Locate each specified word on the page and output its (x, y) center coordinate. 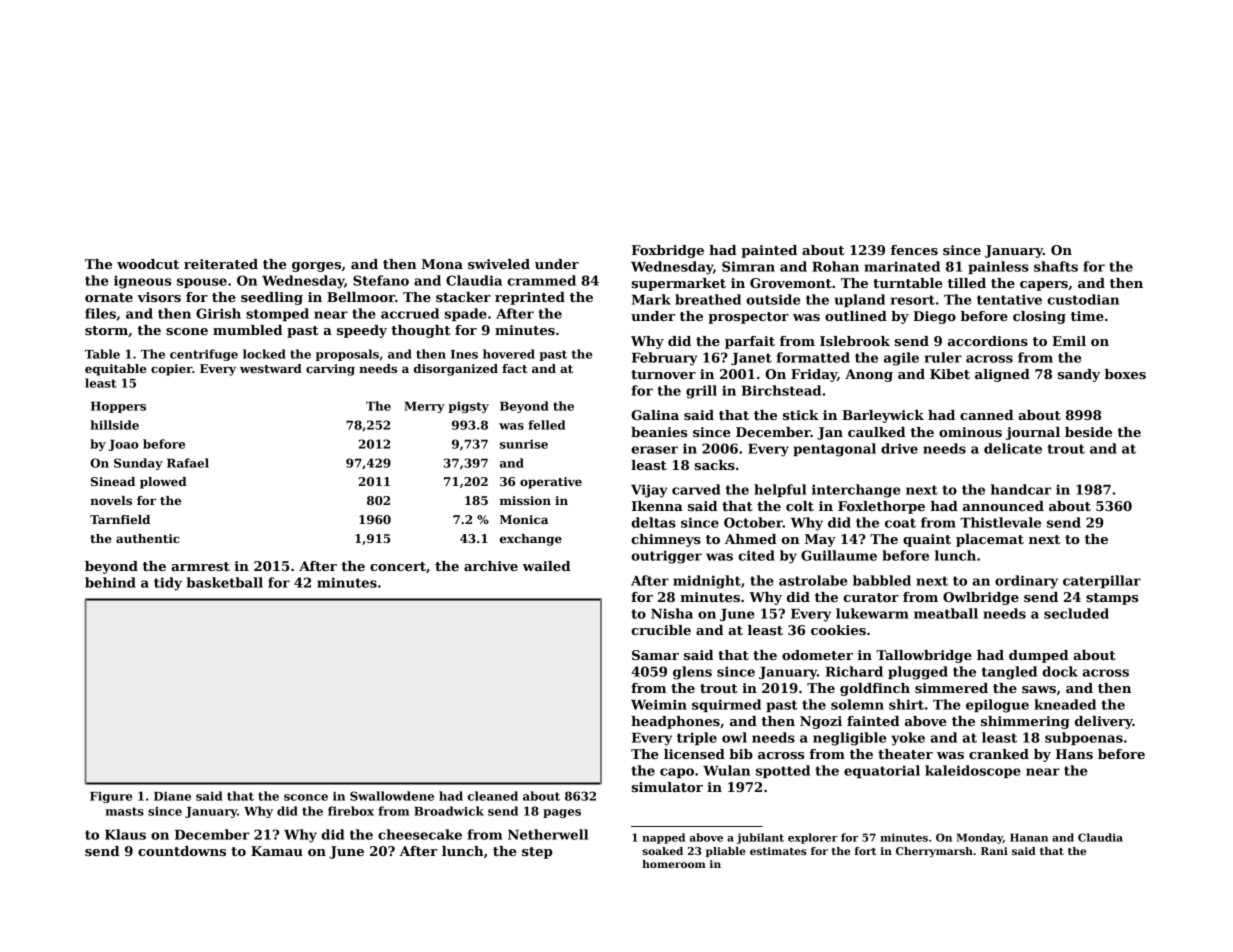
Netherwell (548, 834)
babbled (882, 580)
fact (514, 368)
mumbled (247, 330)
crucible (661, 630)
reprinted (530, 298)
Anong (869, 375)
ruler (943, 357)
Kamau (277, 851)
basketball (225, 582)
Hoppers (118, 407)
